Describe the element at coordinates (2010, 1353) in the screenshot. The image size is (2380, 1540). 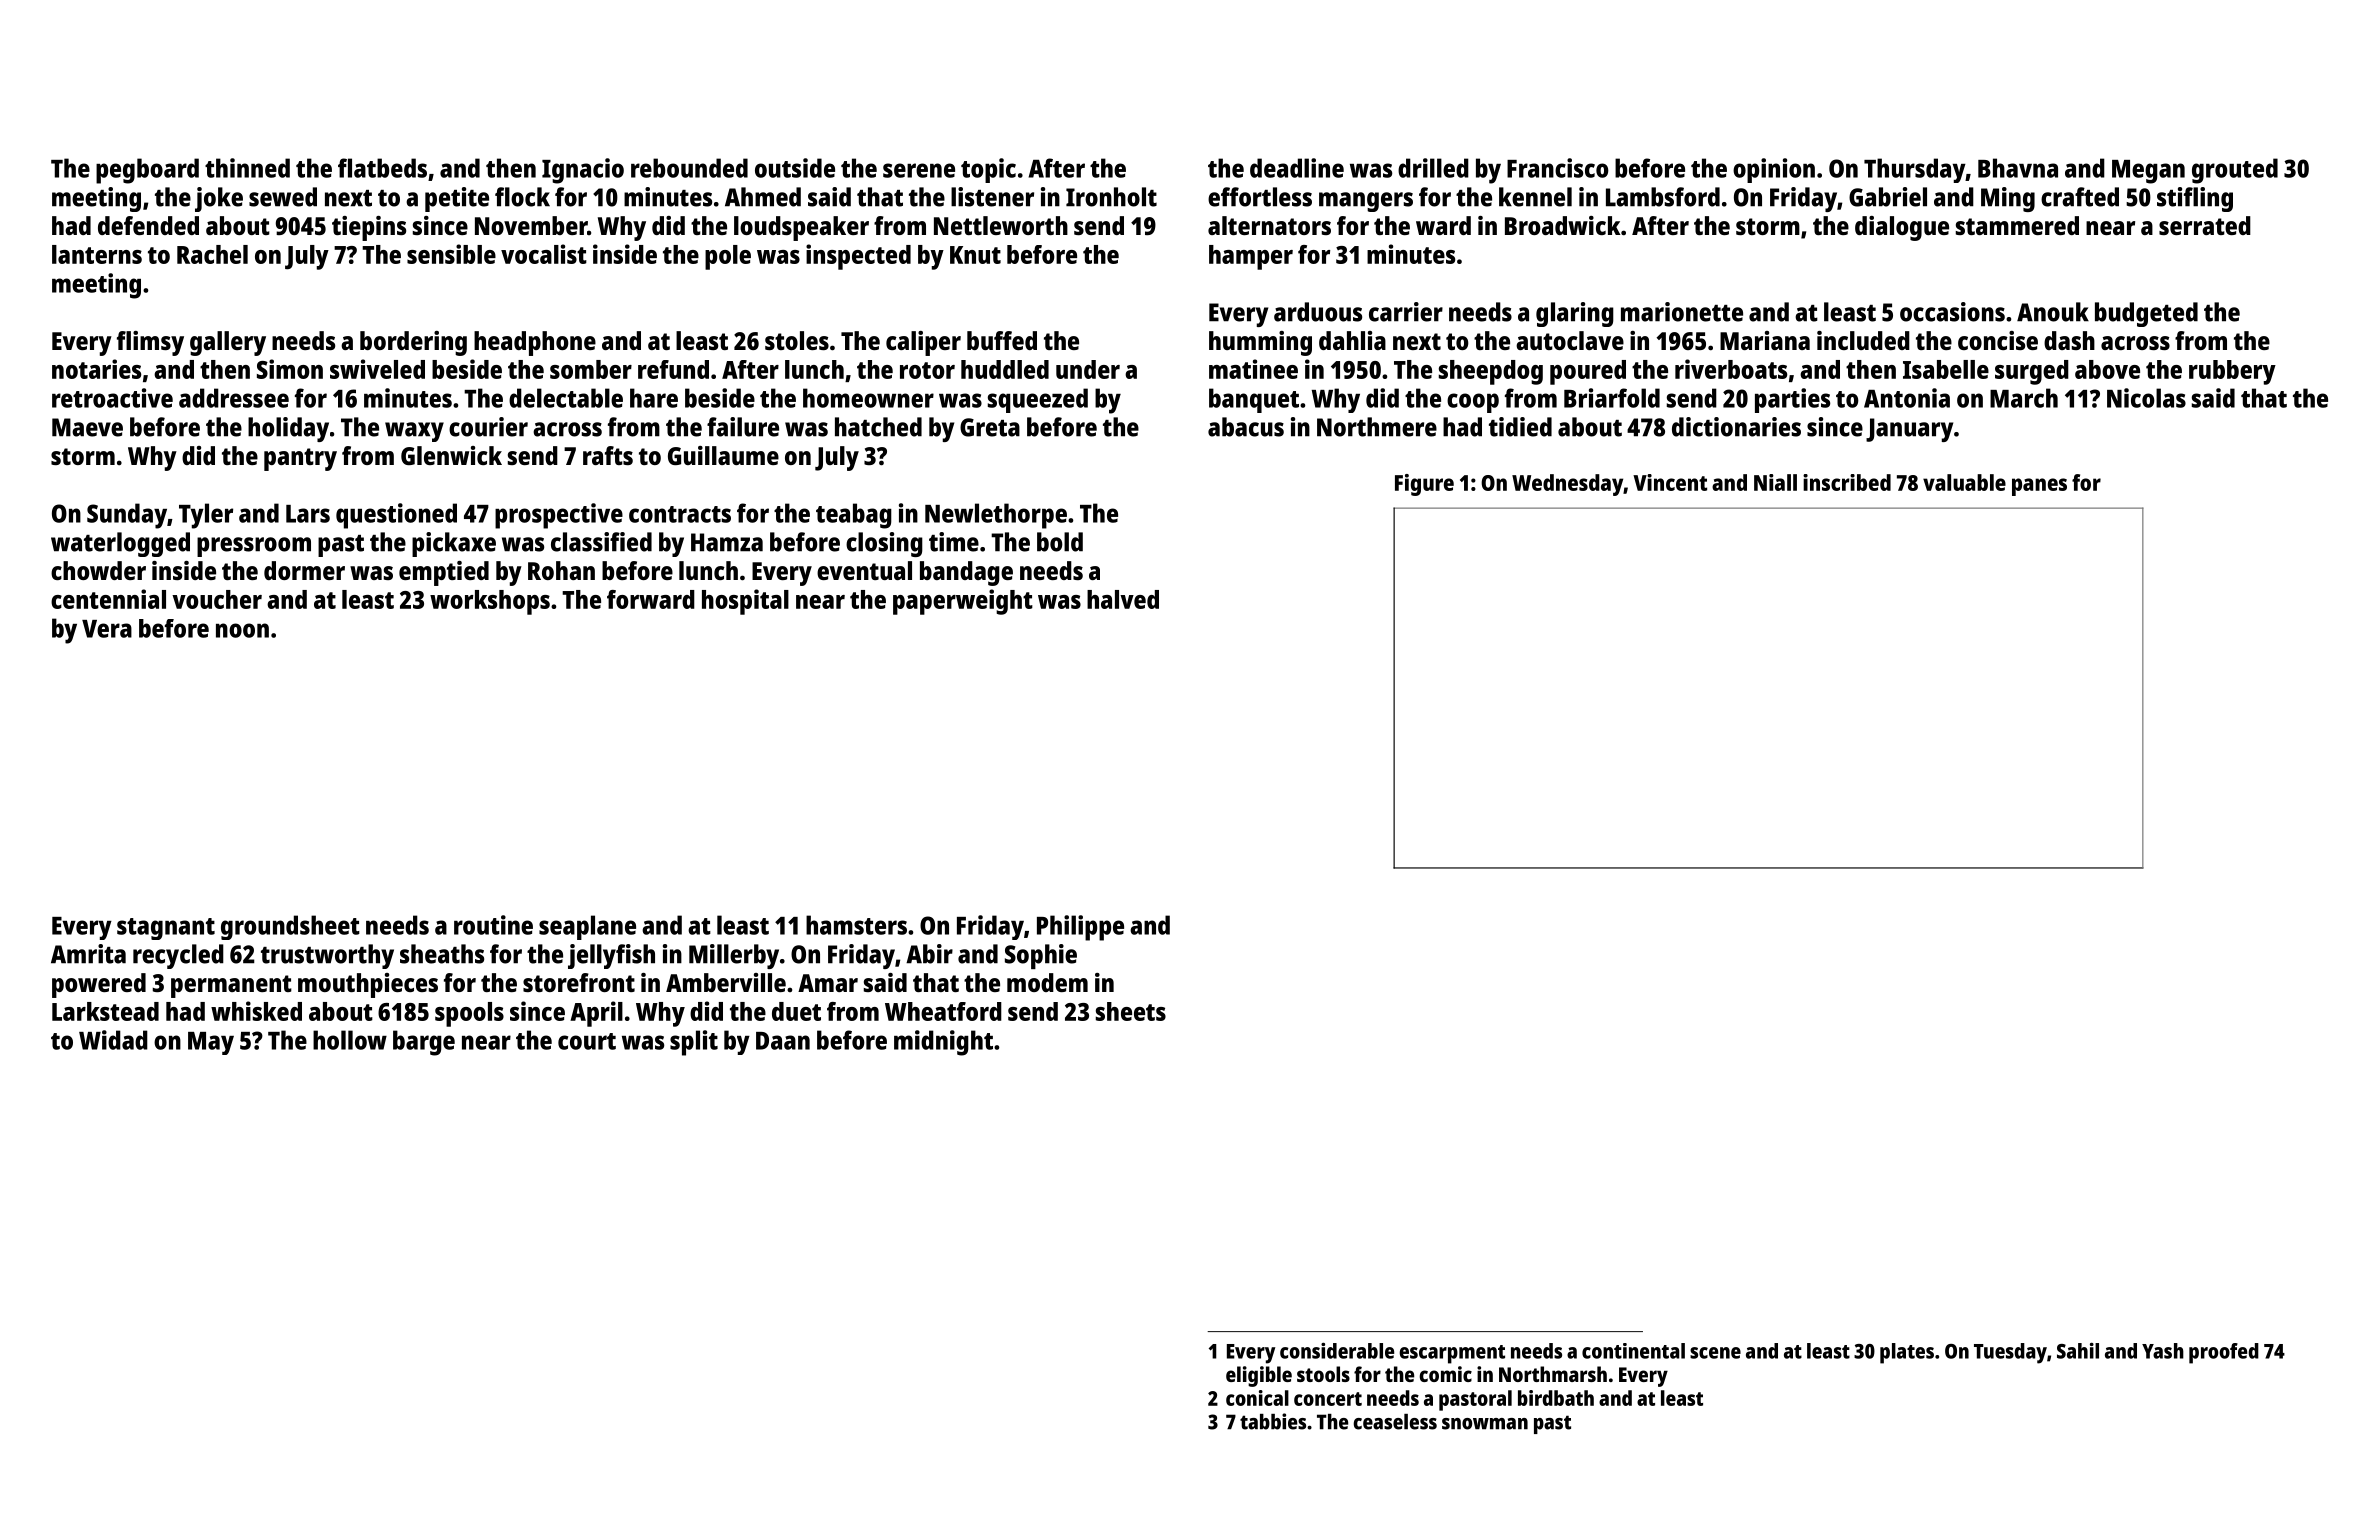
I see `Tuesday` at that location.
